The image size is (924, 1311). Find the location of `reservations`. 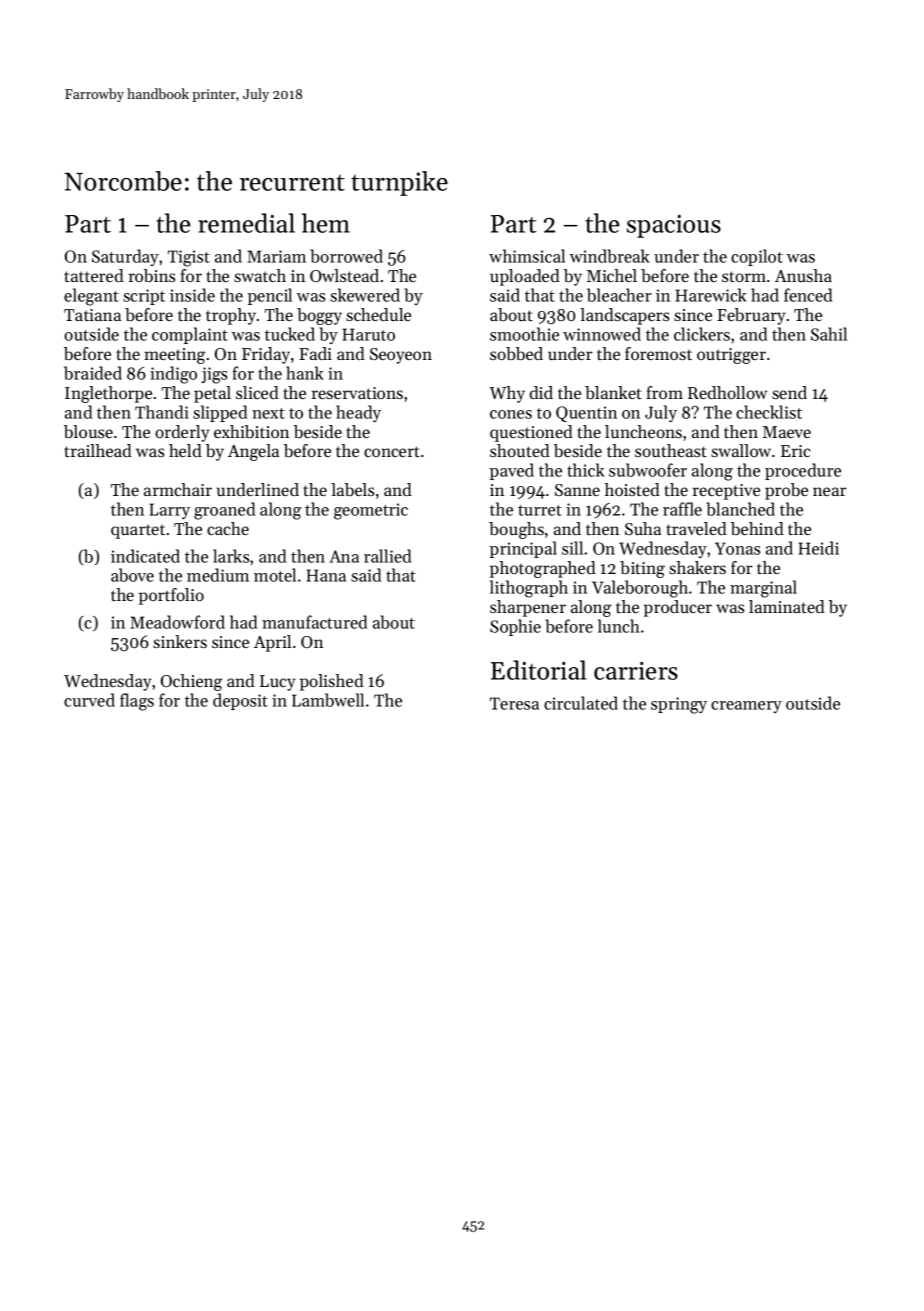

reservations is located at coordinates (357, 393).
